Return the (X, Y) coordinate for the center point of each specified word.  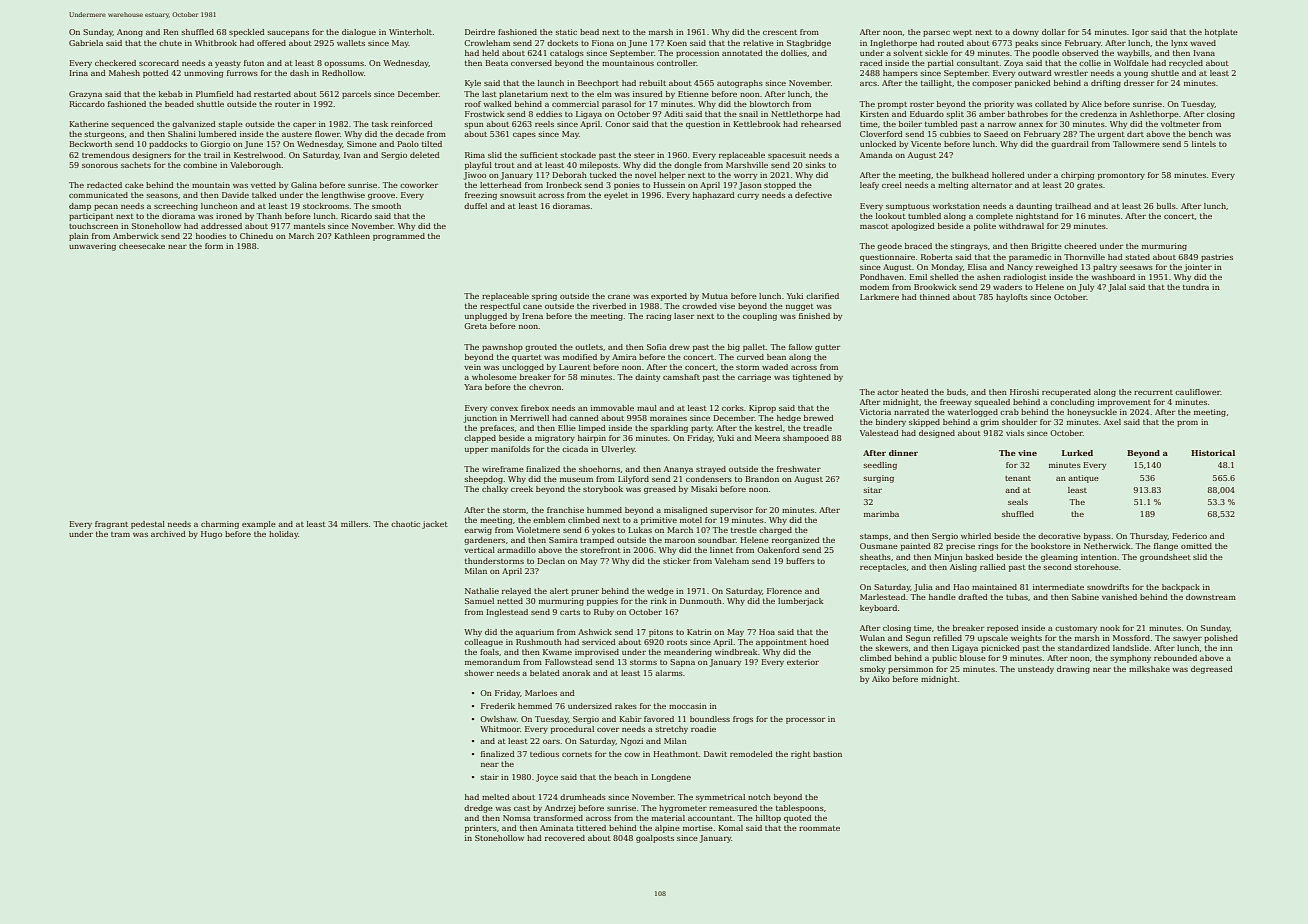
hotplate (1221, 33)
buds (956, 392)
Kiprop (762, 409)
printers (481, 829)
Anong (130, 33)
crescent (780, 32)
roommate (819, 828)
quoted (798, 819)
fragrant (111, 525)
